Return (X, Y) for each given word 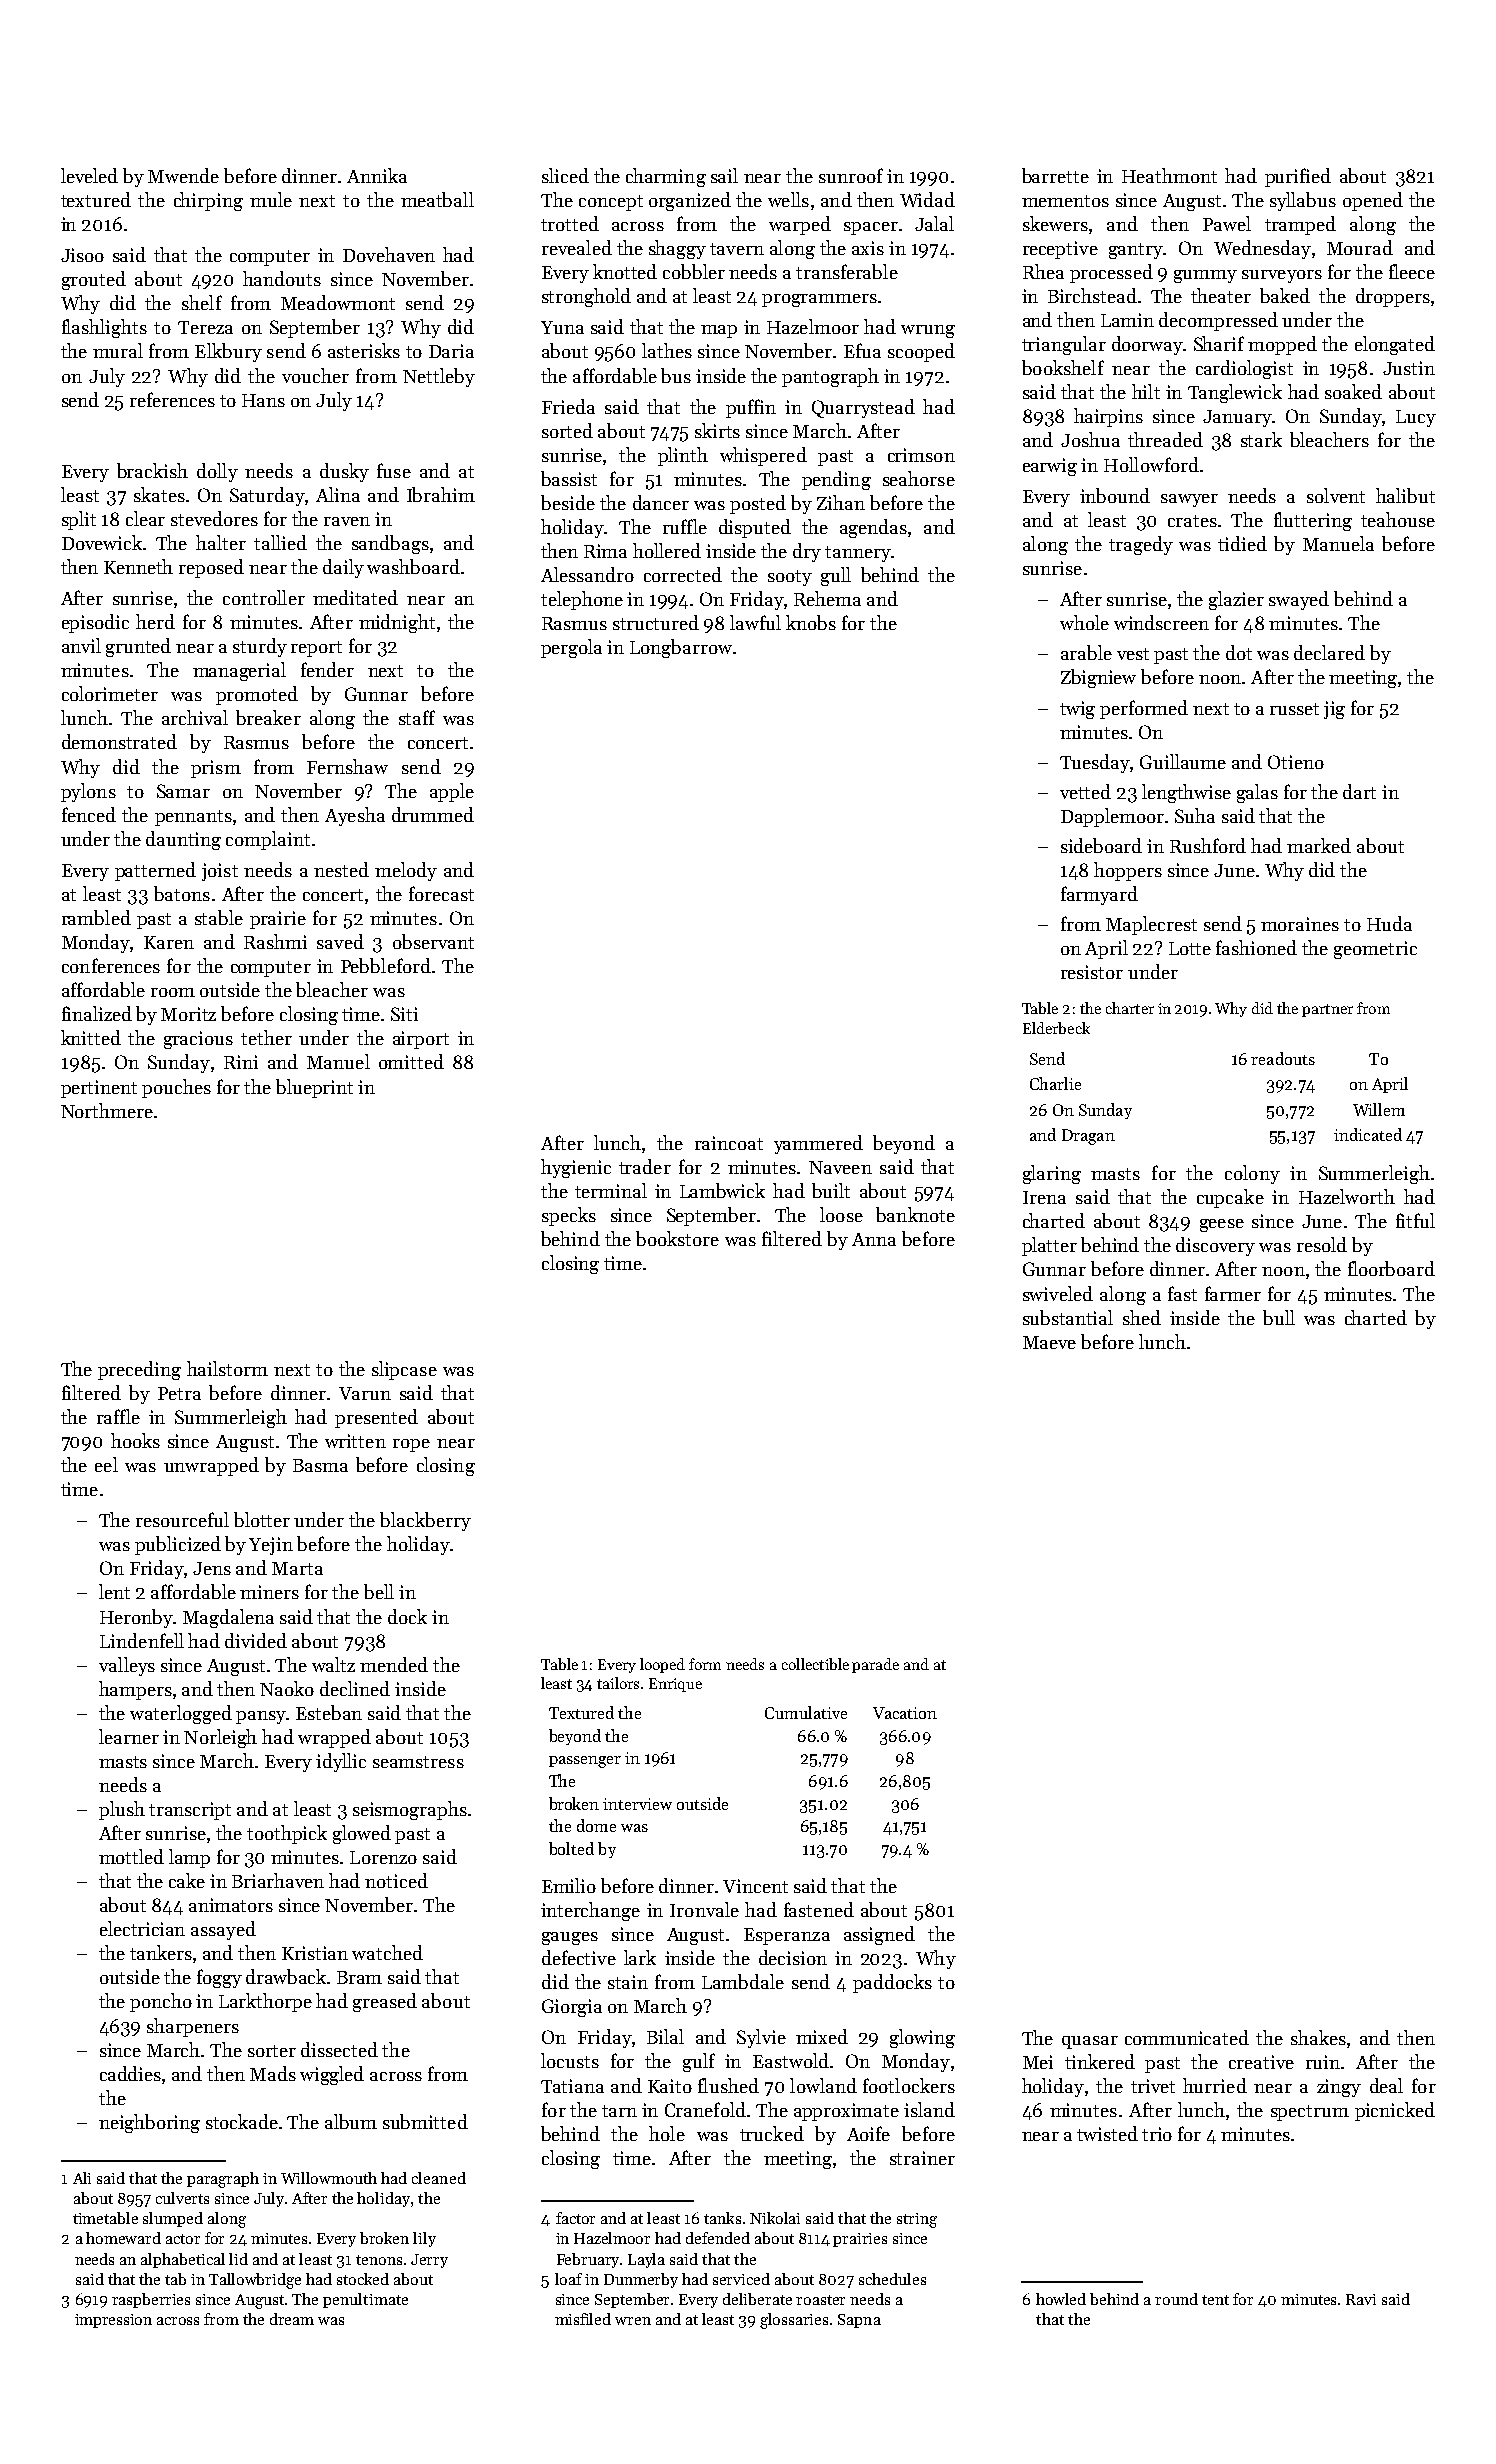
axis (868, 248)
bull (1279, 1317)
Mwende (183, 175)
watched (387, 1952)
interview (637, 1804)
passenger (585, 1762)
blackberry (425, 1521)
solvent (1336, 495)
